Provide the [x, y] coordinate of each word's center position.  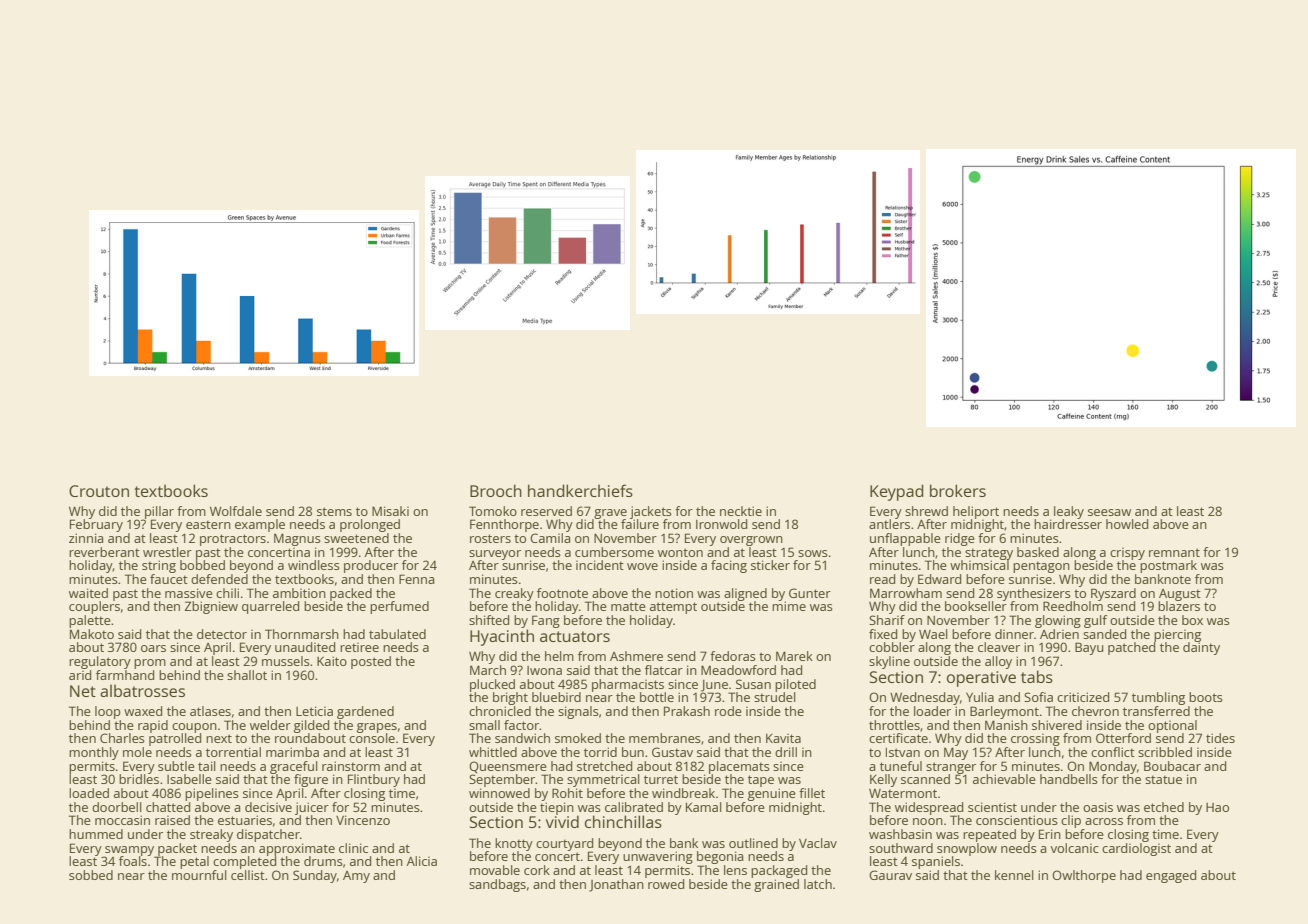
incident [600, 565]
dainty [1201, 648]
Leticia [314, 711]
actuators [575, 636]
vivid [562, 821]
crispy [1127, 554]
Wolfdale [236, 511]
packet [177, 849]
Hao [1217, 807]
